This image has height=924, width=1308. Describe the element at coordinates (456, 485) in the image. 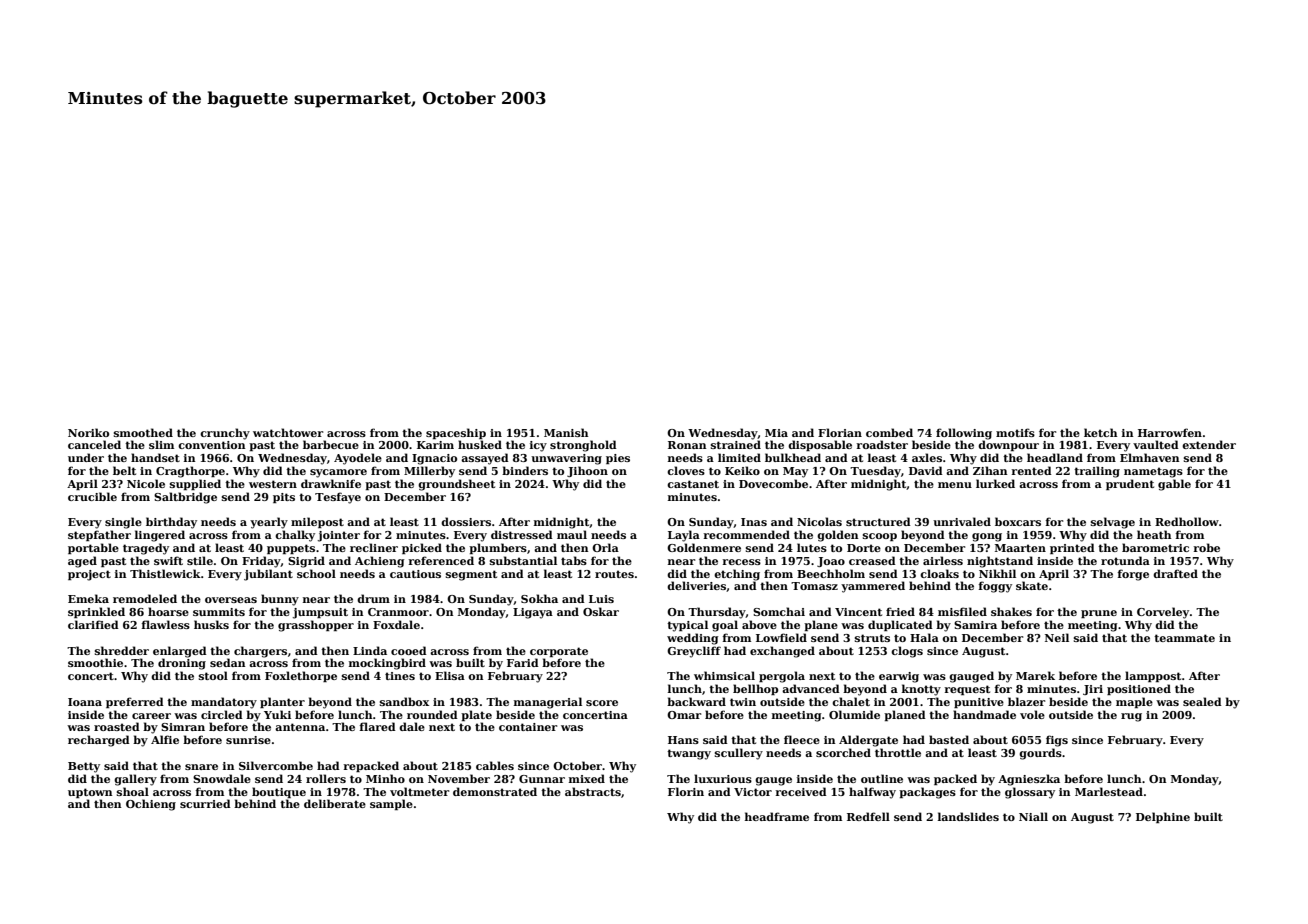

I see `groundsheet` at that location.
